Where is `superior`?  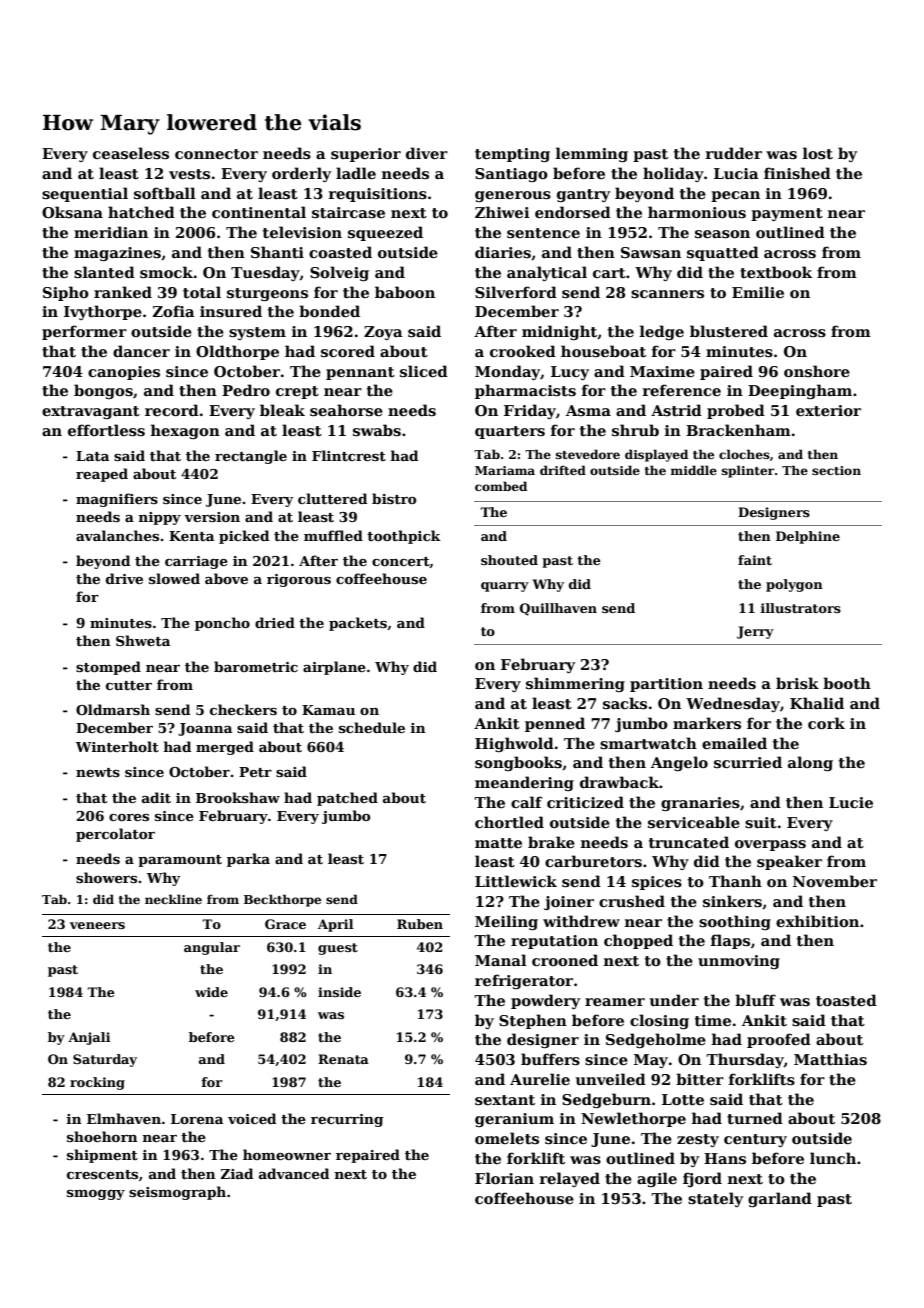
superior is located at coordinates (366, 155).
